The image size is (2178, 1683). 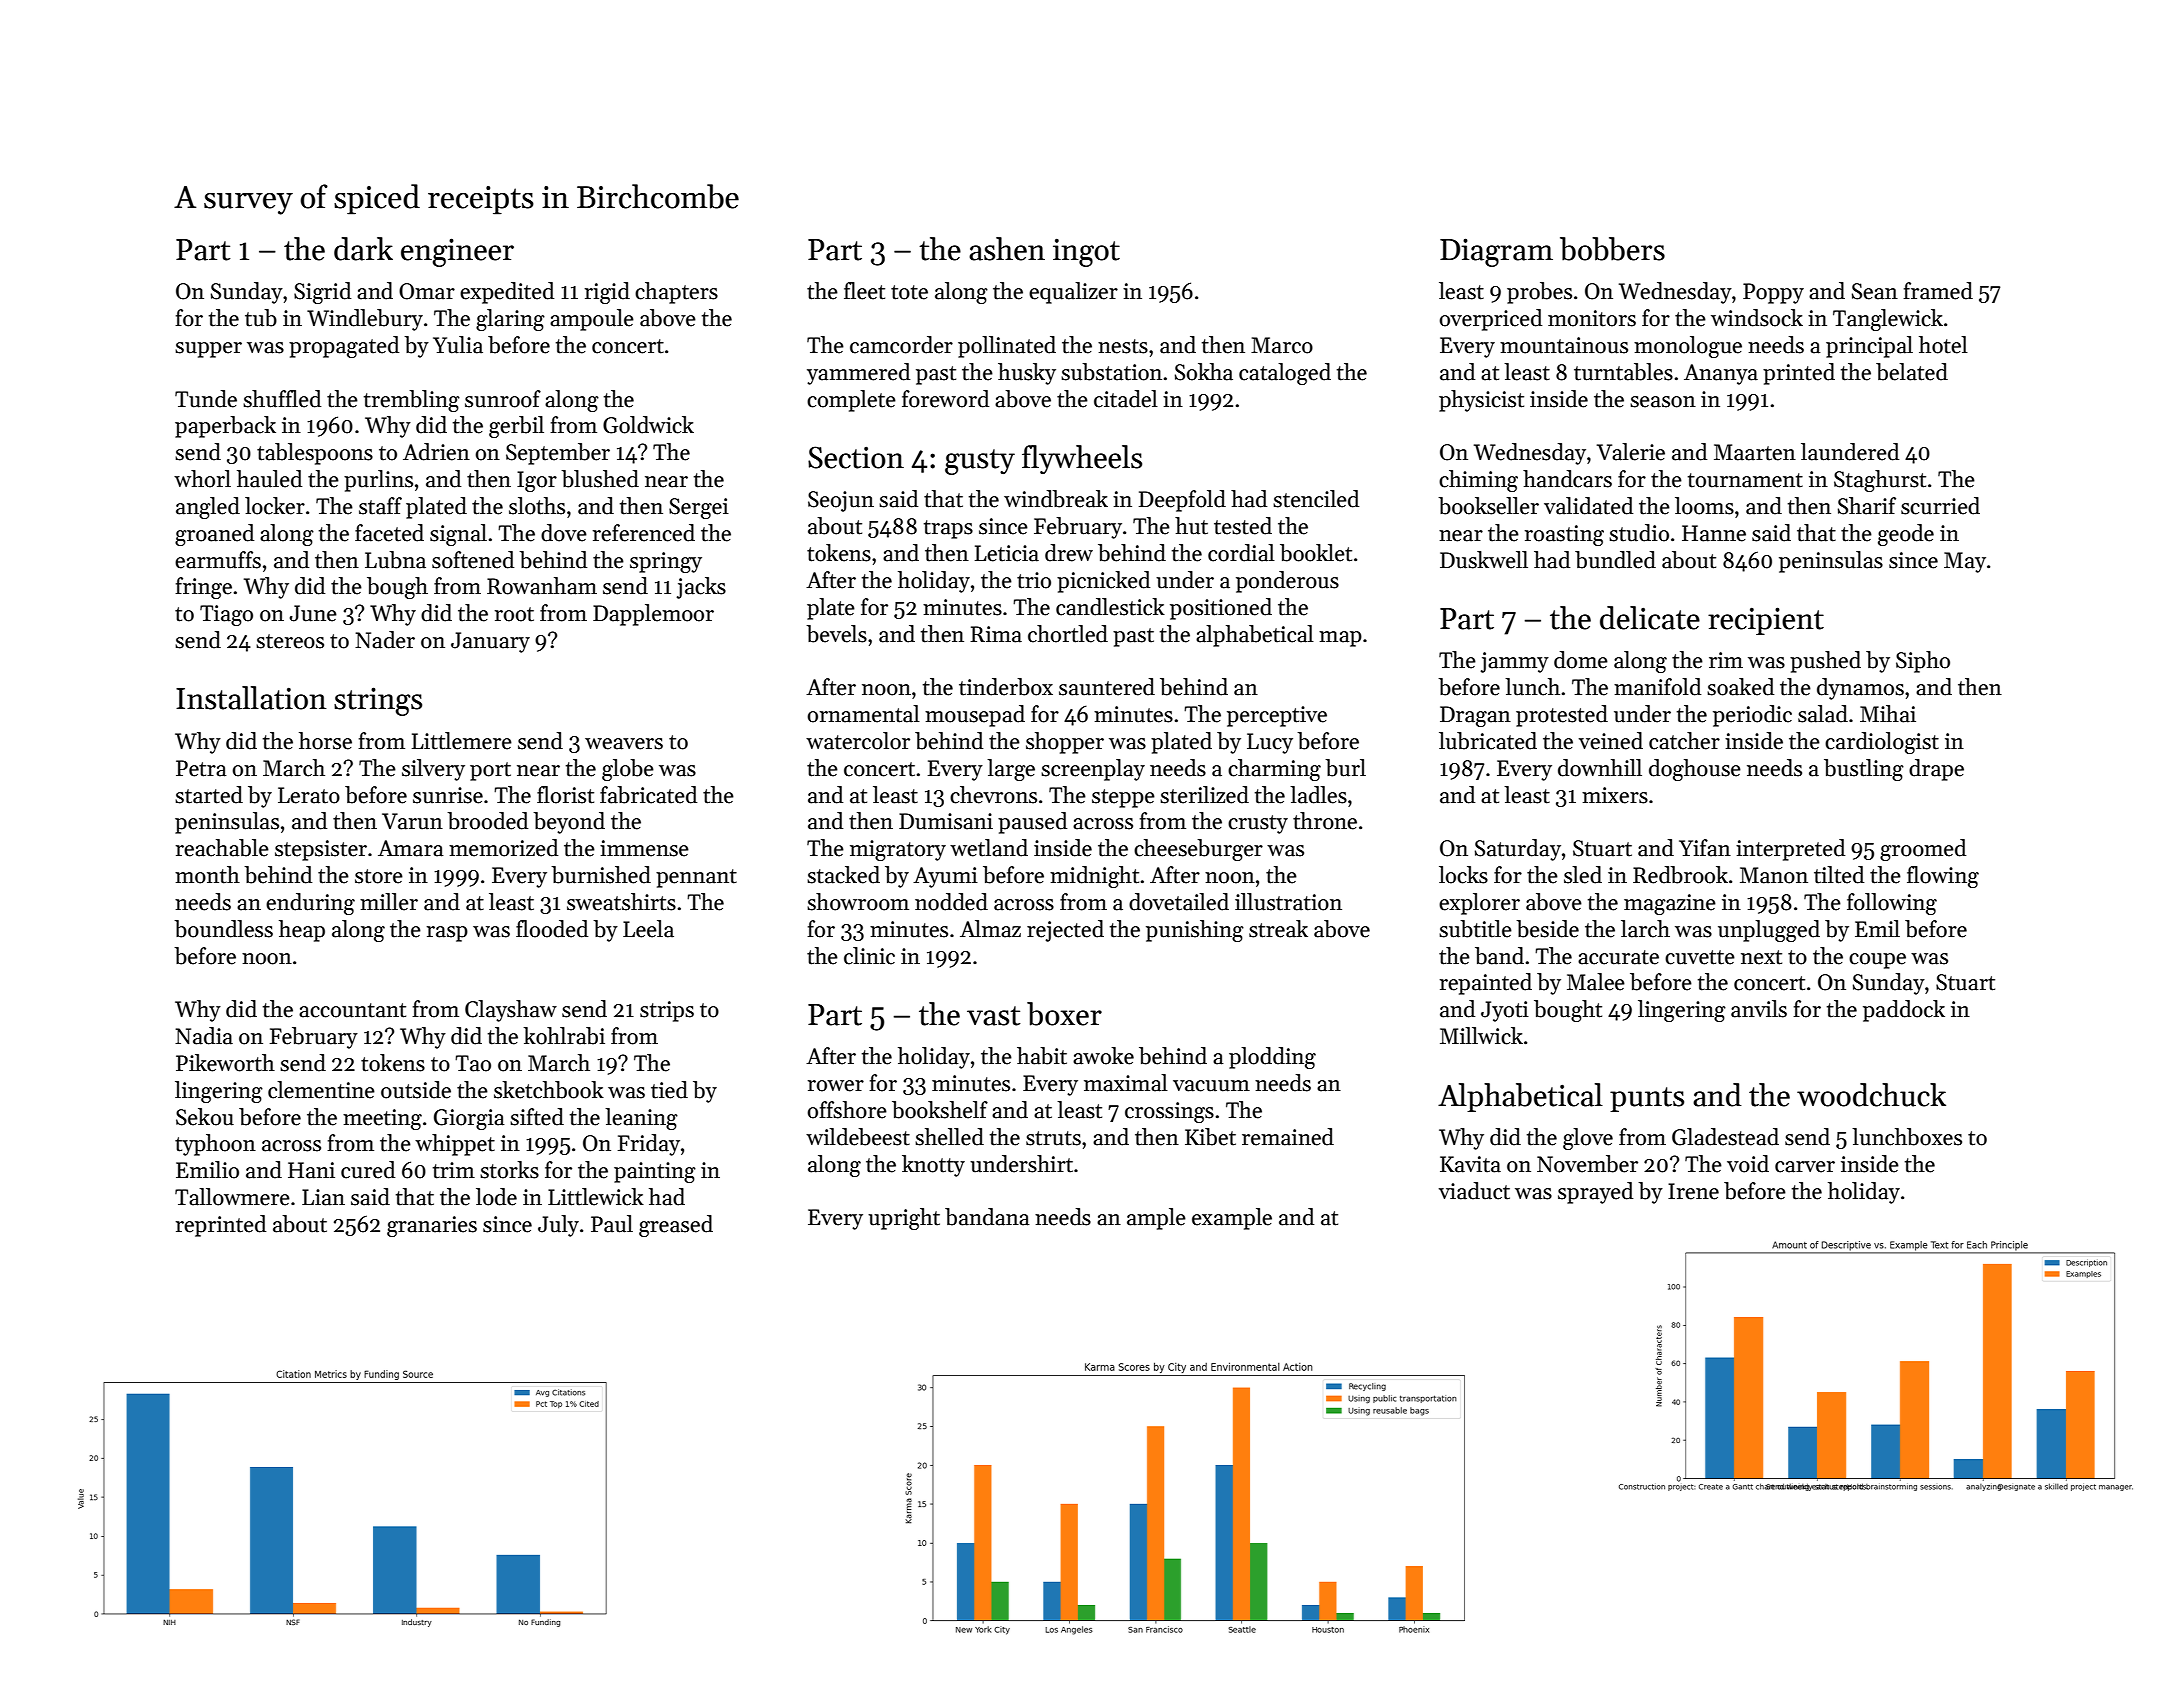 I want to click on Dapplemoor, so click(x=653, y=615).
